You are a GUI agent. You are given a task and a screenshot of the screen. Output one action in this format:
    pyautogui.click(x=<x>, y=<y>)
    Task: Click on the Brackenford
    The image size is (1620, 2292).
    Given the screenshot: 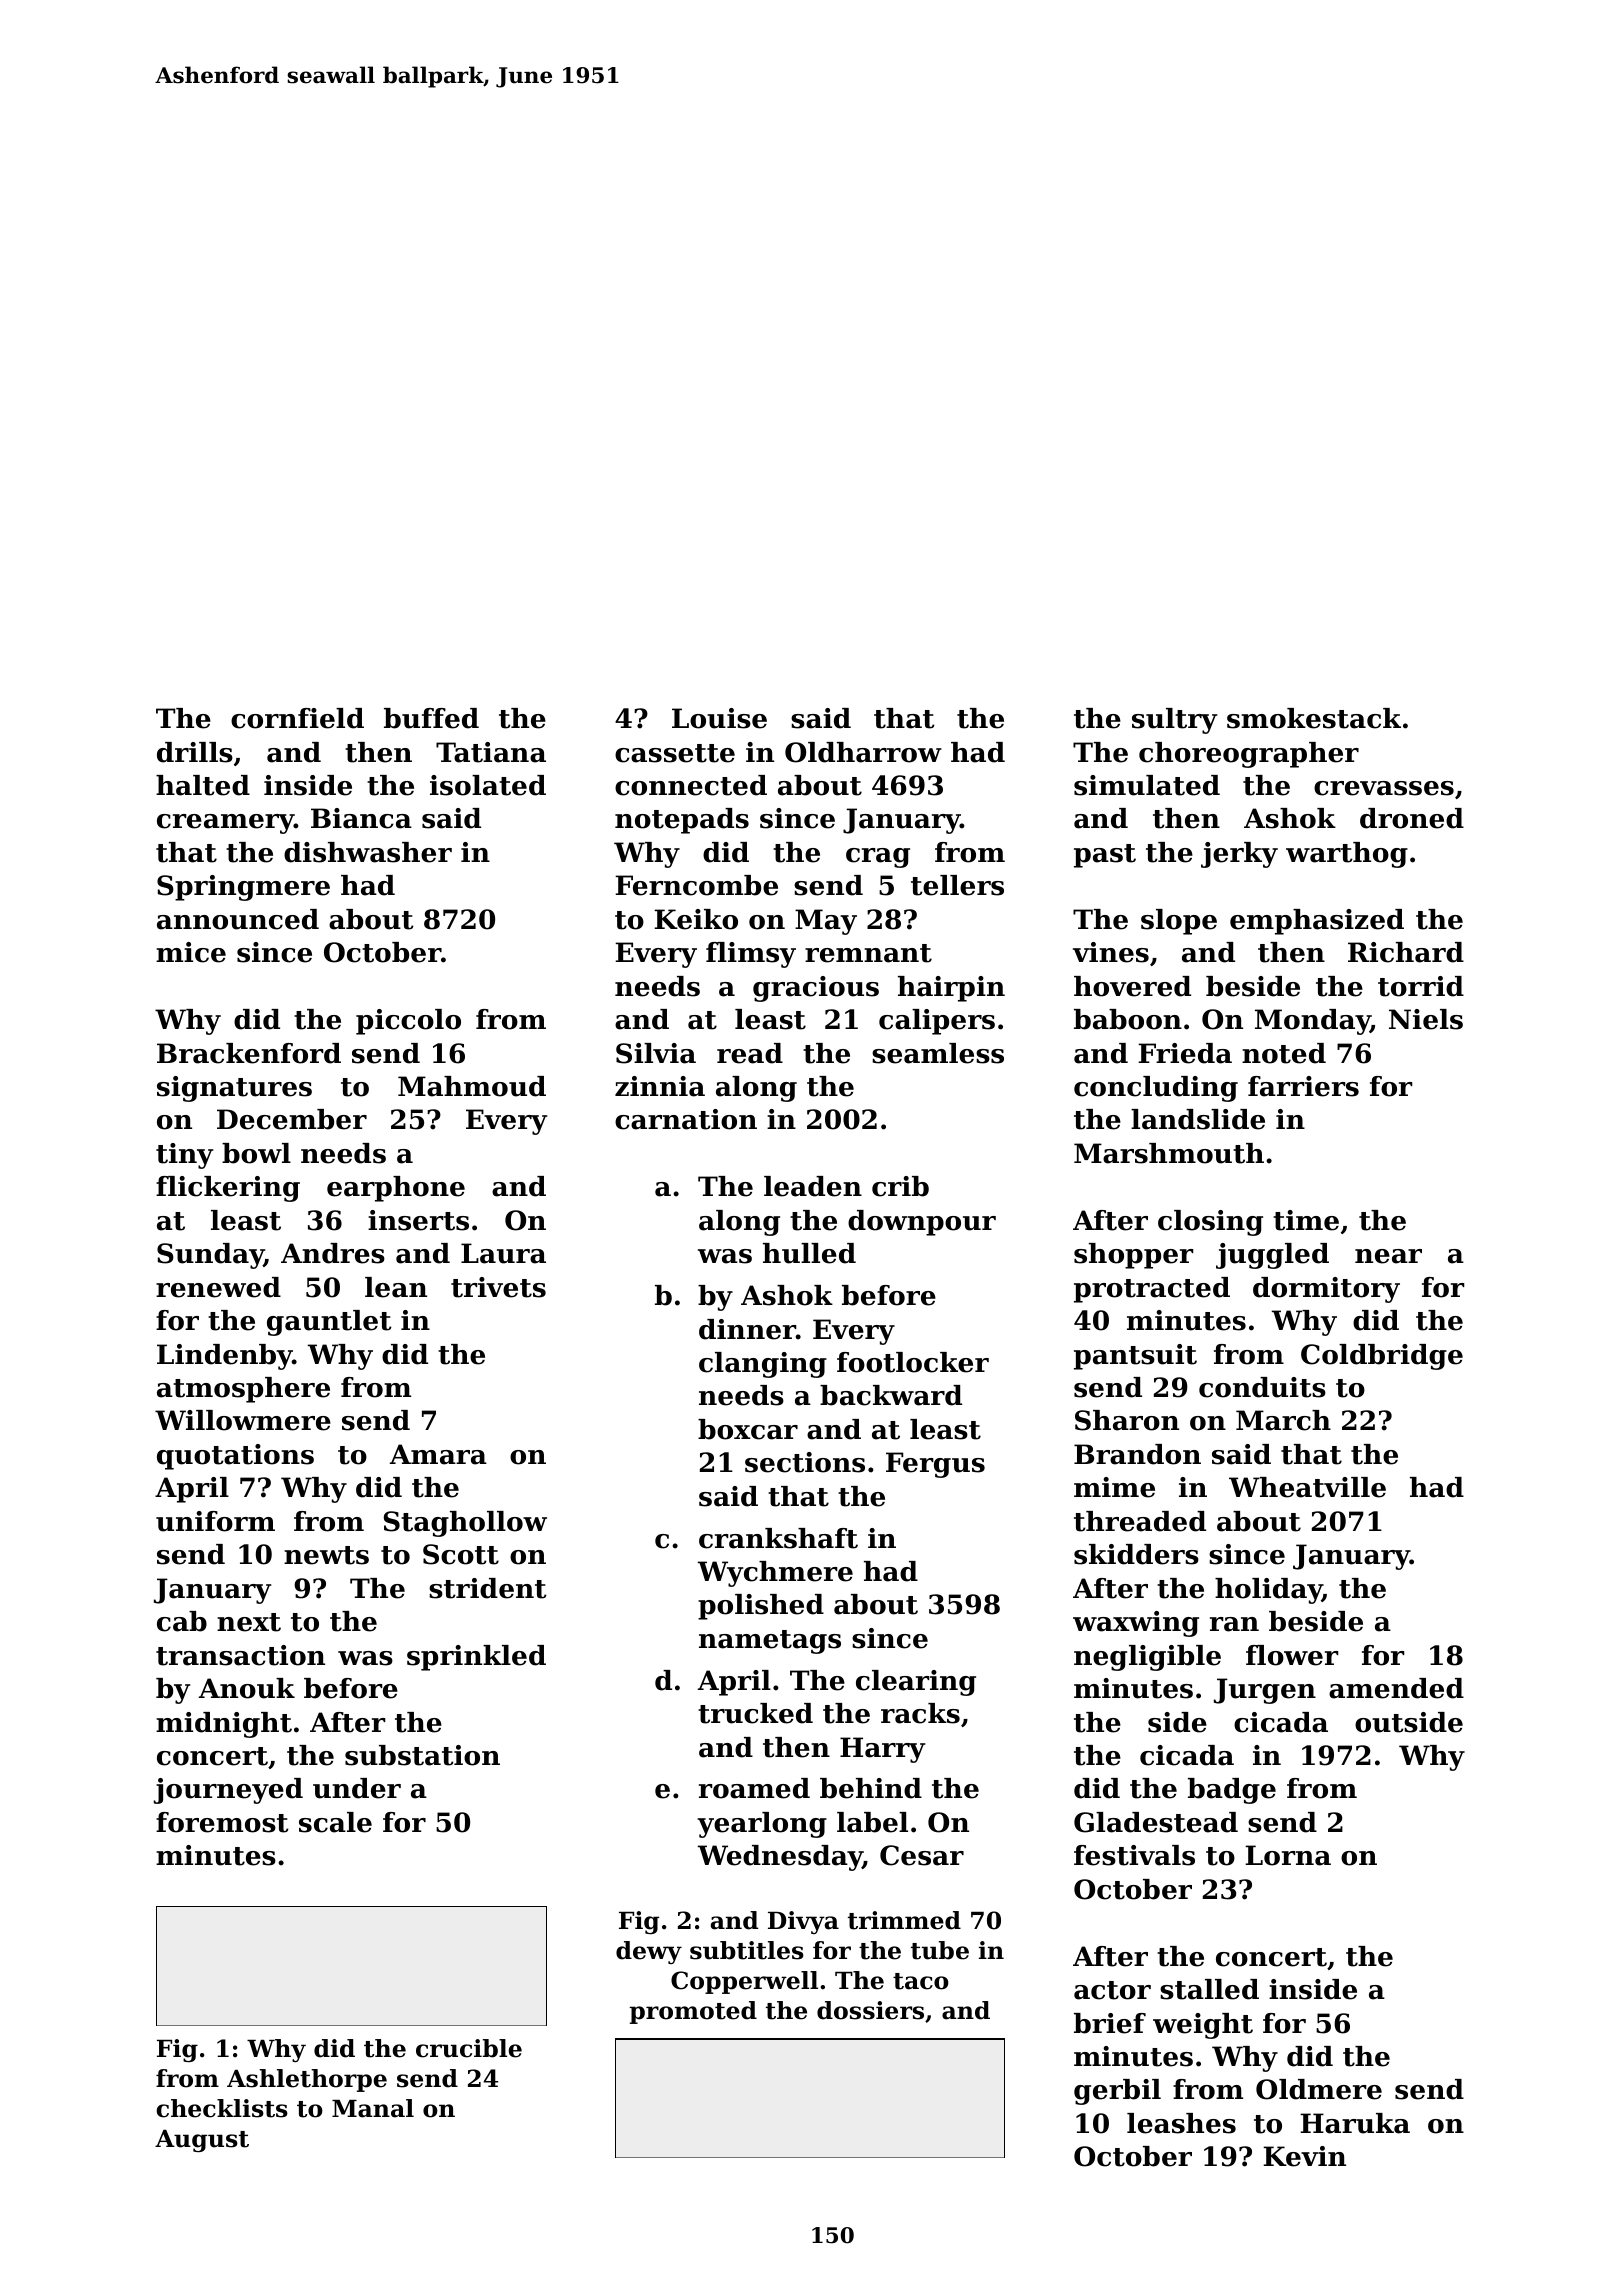 What is the action you would take?
    pyautogui.click(x=249, y=1053)
